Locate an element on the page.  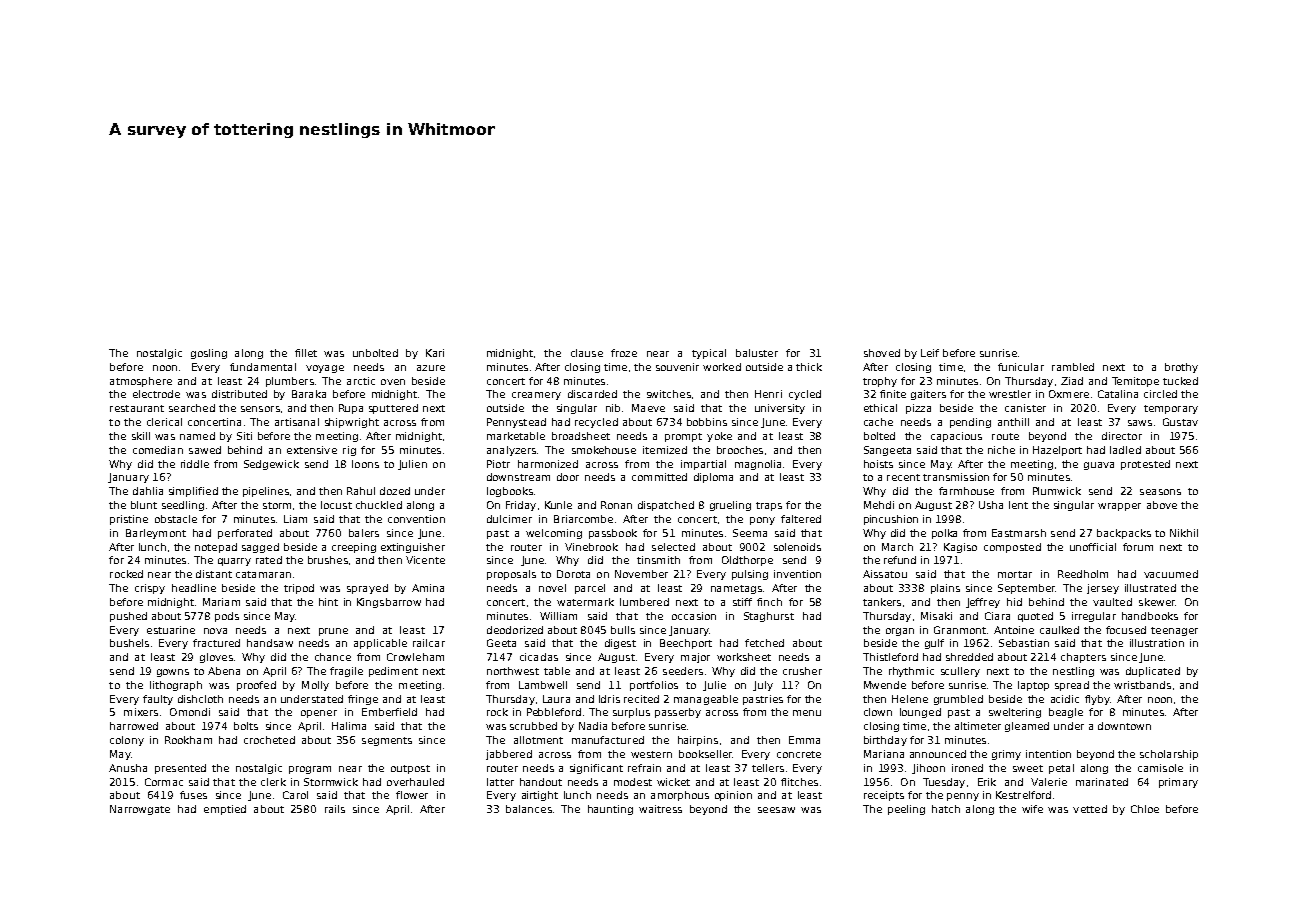
program is located at coordinates (310, 770).
